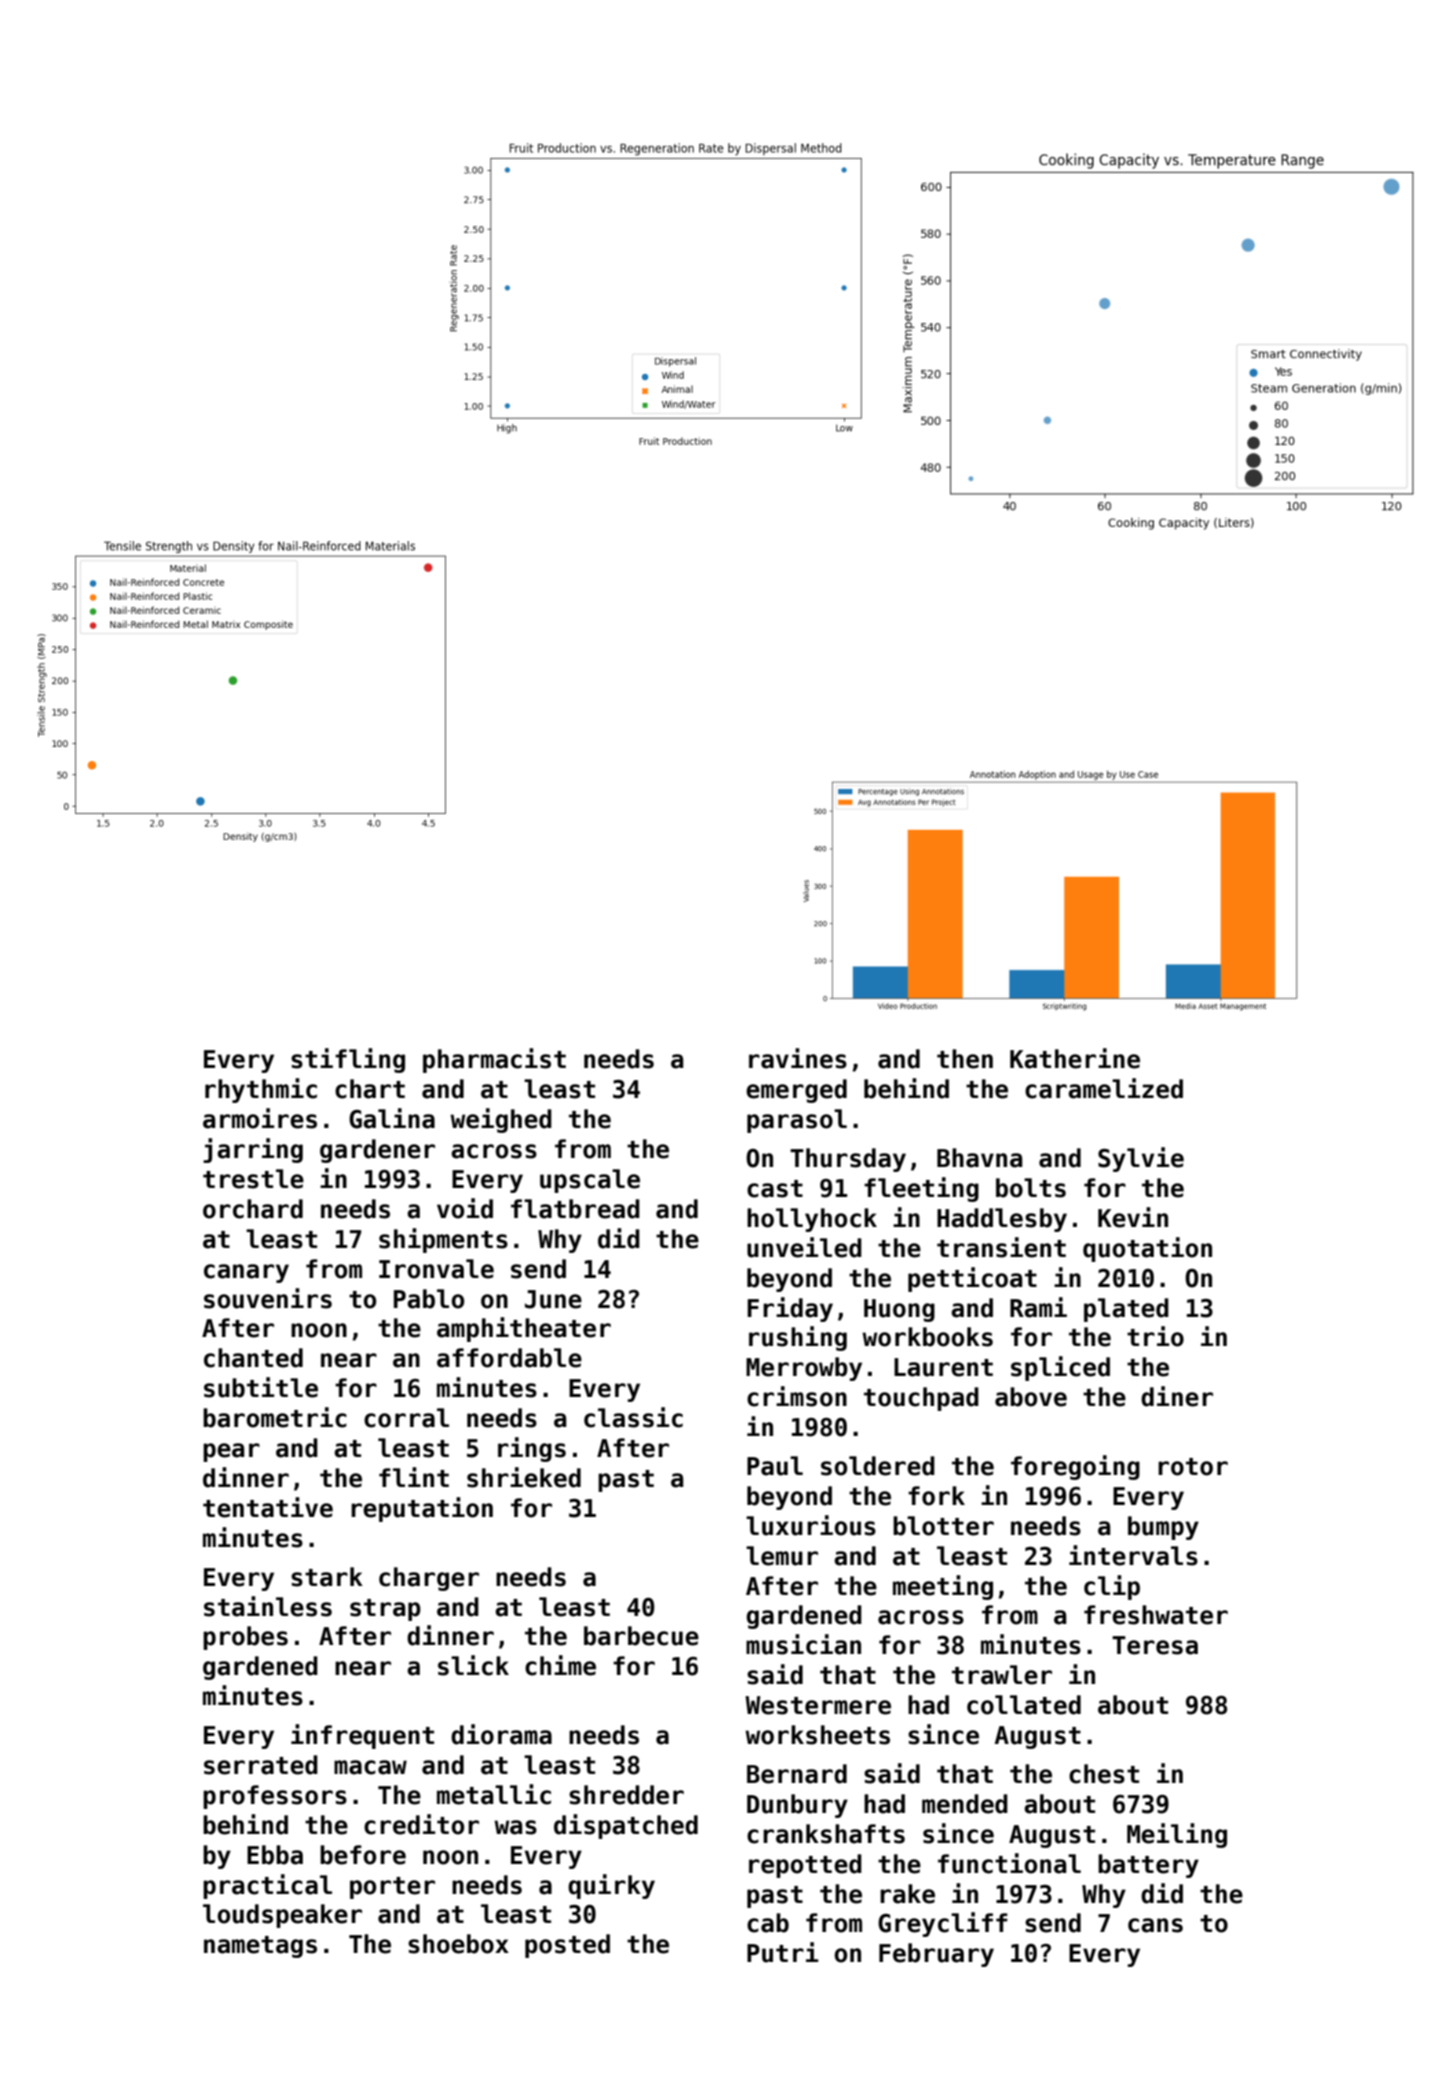 This image has width=1450, height=2100. I want to click on meeting, so click(943, 1587).
